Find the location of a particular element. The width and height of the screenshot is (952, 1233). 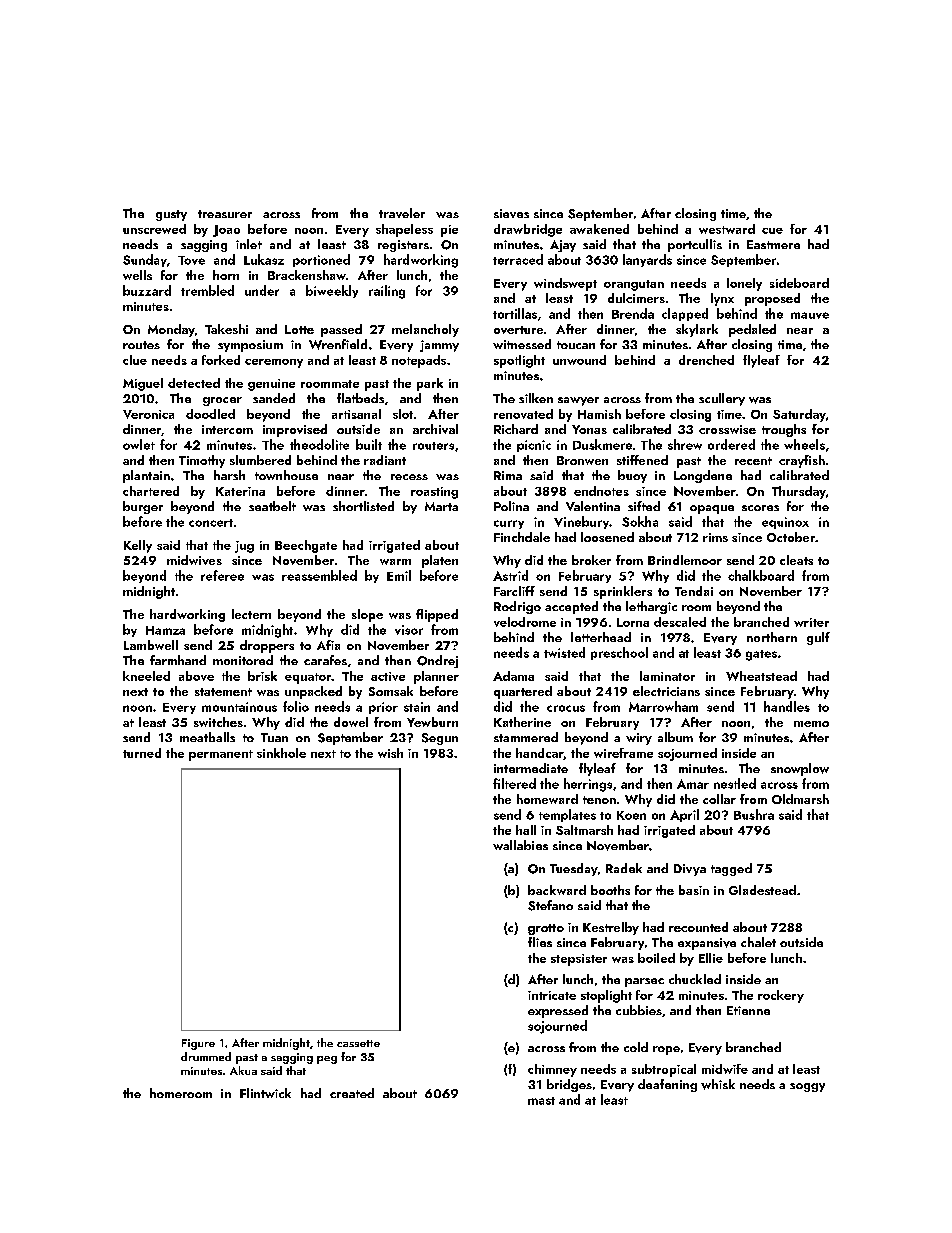

Figure is located at coordinates (198, 1044).
